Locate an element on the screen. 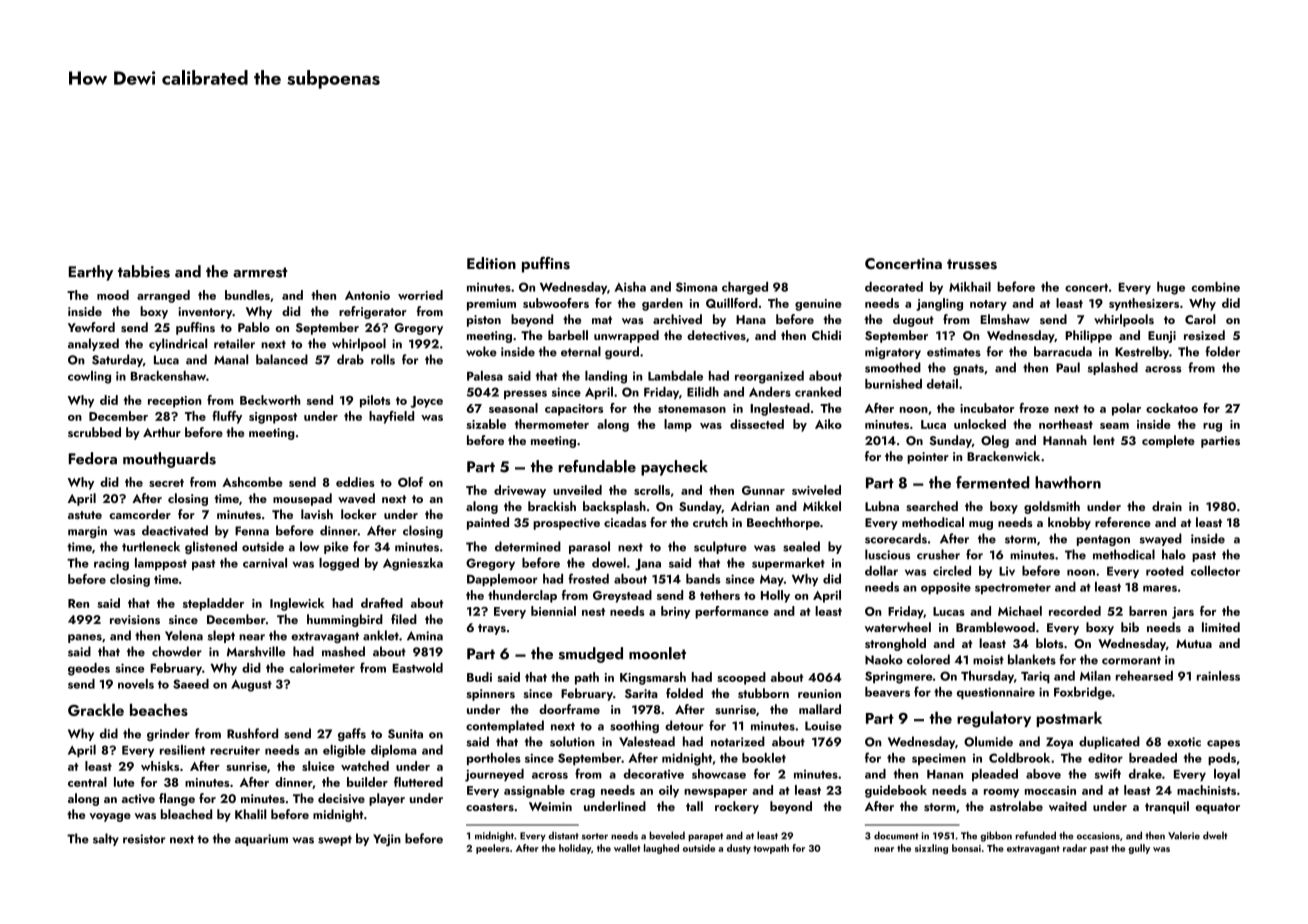 The height and width of the screenshot is (924, 1308). drain is located at coordinates (1167, 506).
